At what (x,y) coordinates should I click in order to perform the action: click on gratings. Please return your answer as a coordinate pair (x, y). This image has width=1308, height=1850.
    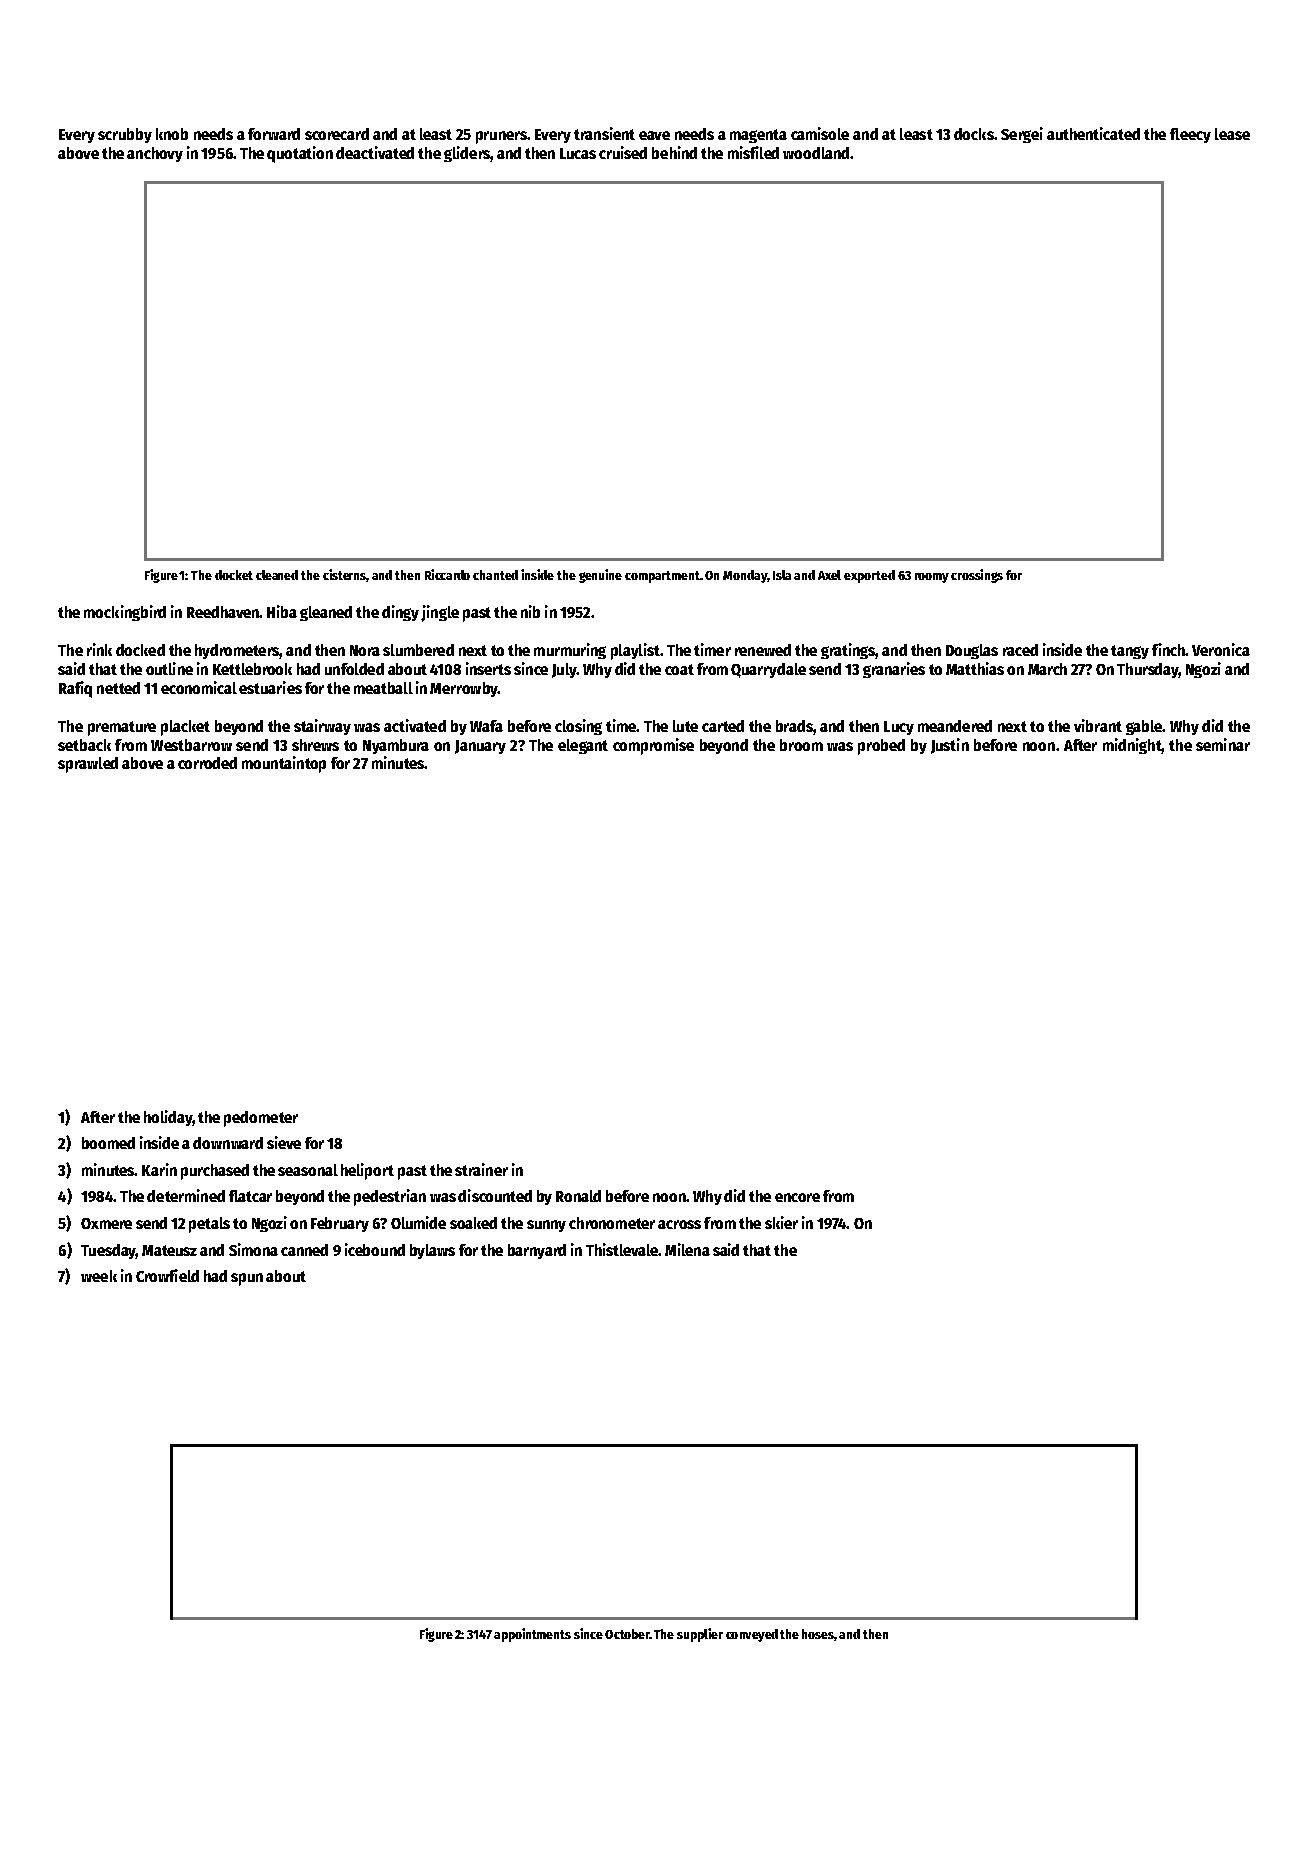
    Looking at the image, I should click on (848, 651).
